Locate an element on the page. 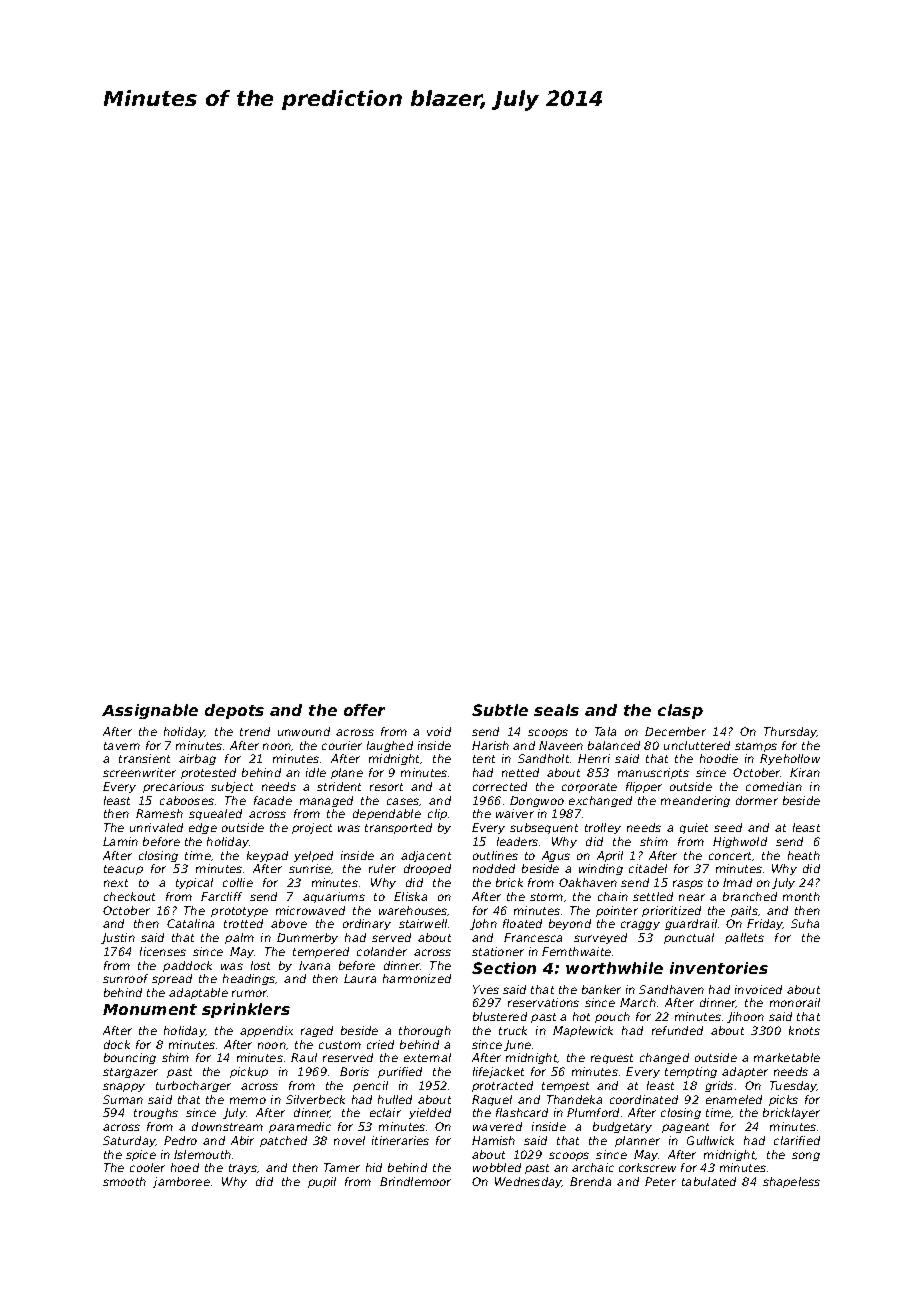 Image resolution: width=924 pixels, height=1308 pixels. jamboree is located at coordinates (181, 1182).
